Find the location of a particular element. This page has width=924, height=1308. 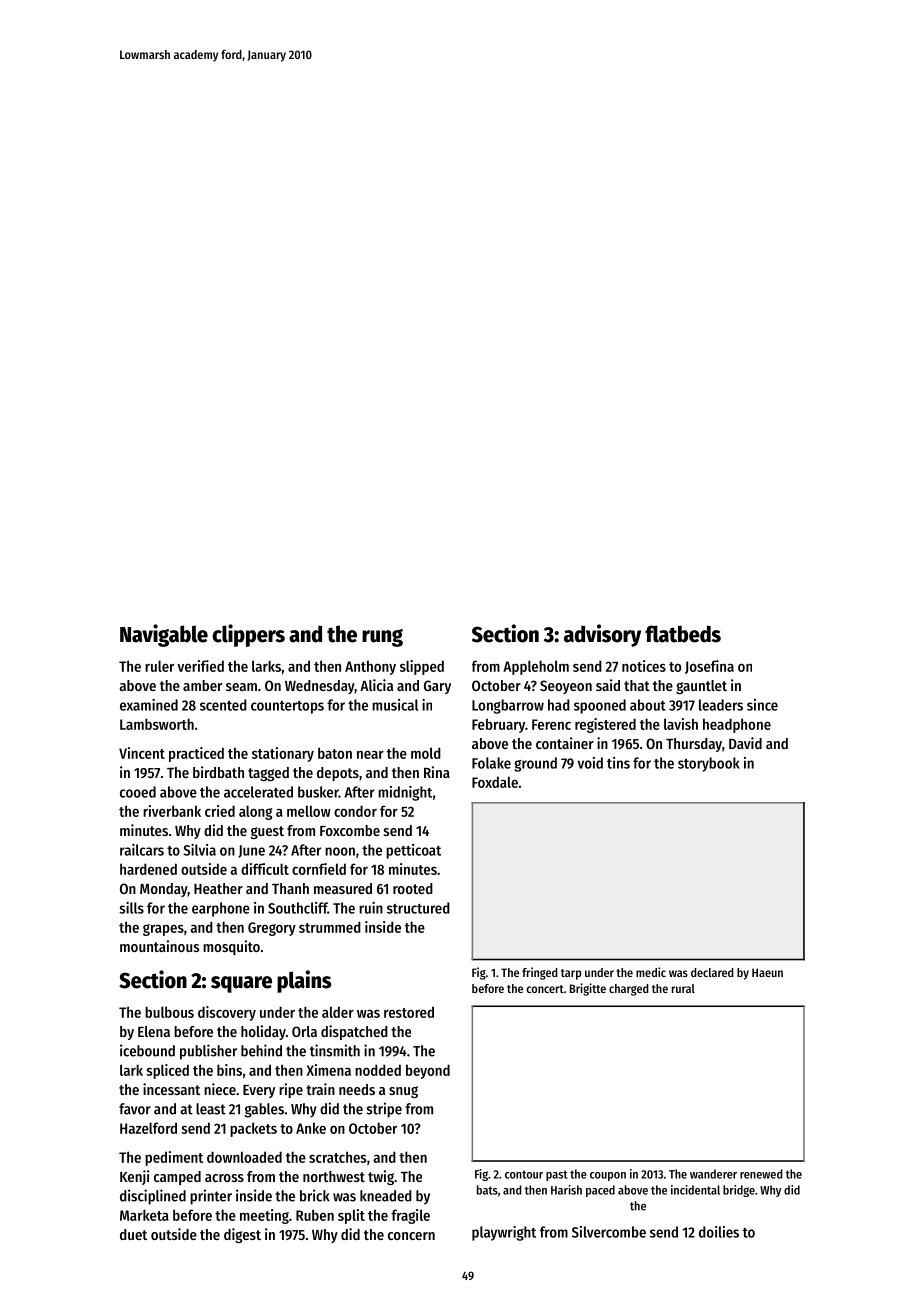

Silvercombe is located at coordinates (609, 1232).
